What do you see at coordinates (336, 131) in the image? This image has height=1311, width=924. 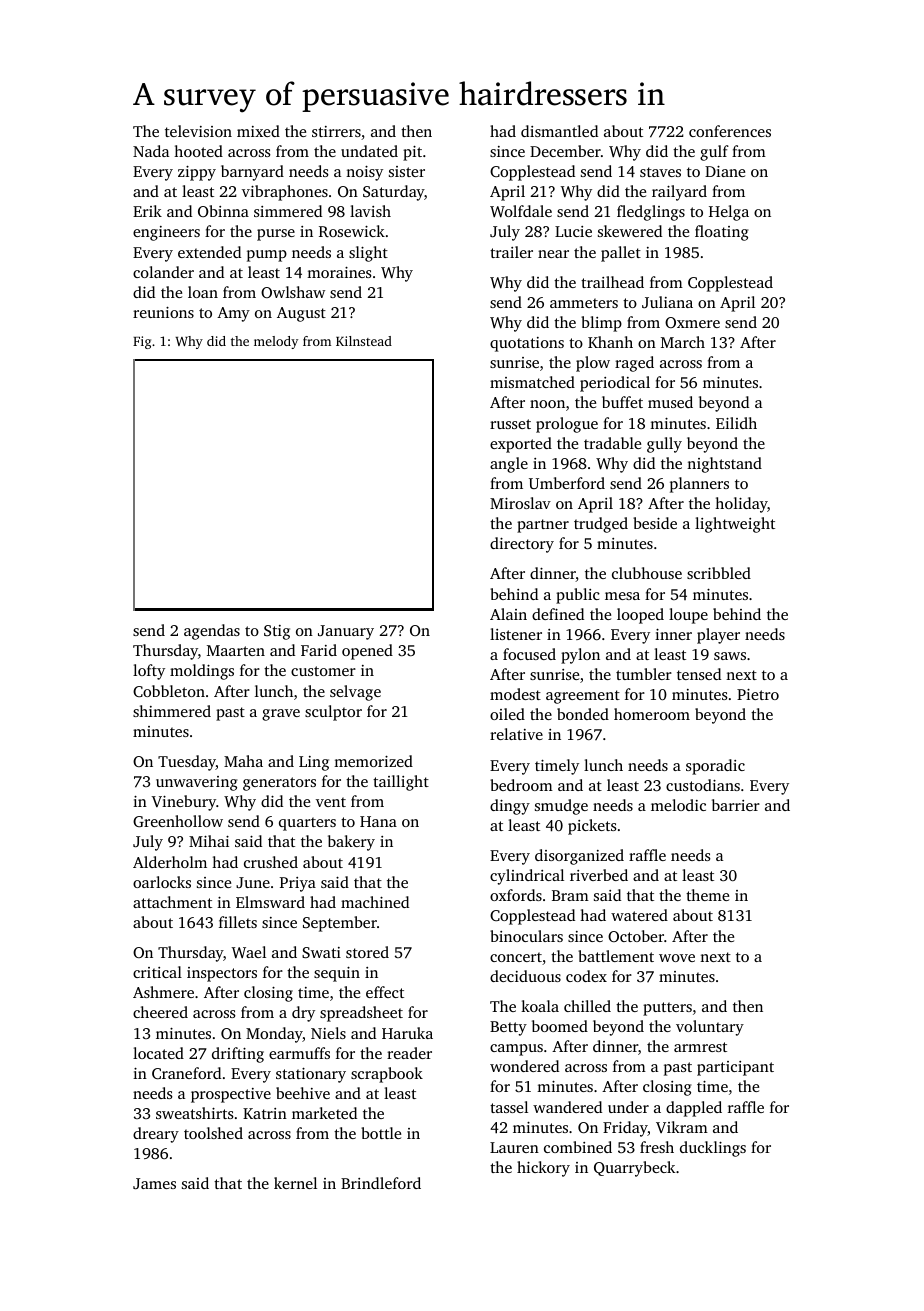 I see `stirrers` at bounding box center [336, 131].
